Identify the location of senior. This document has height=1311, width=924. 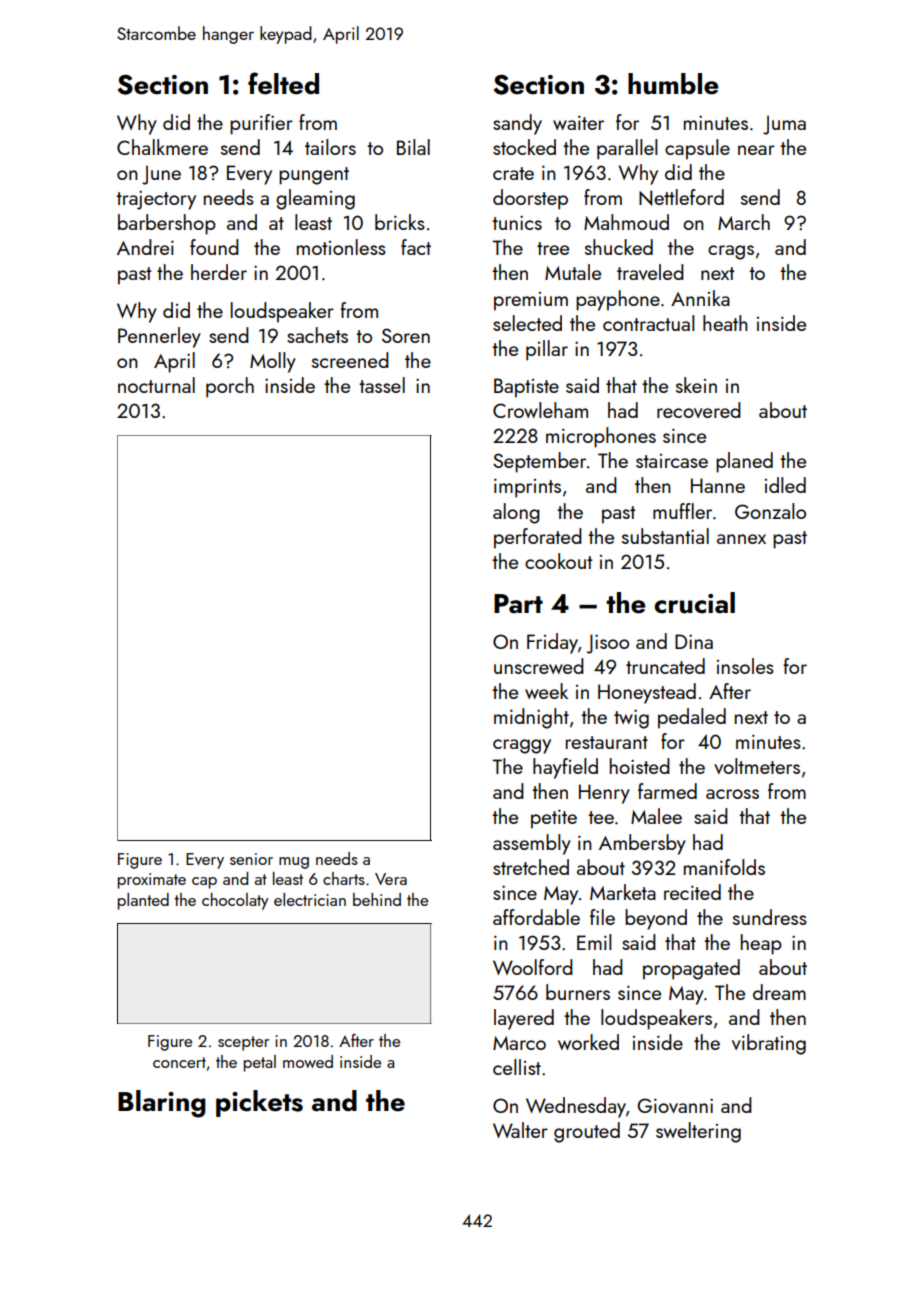
(251, 859).
